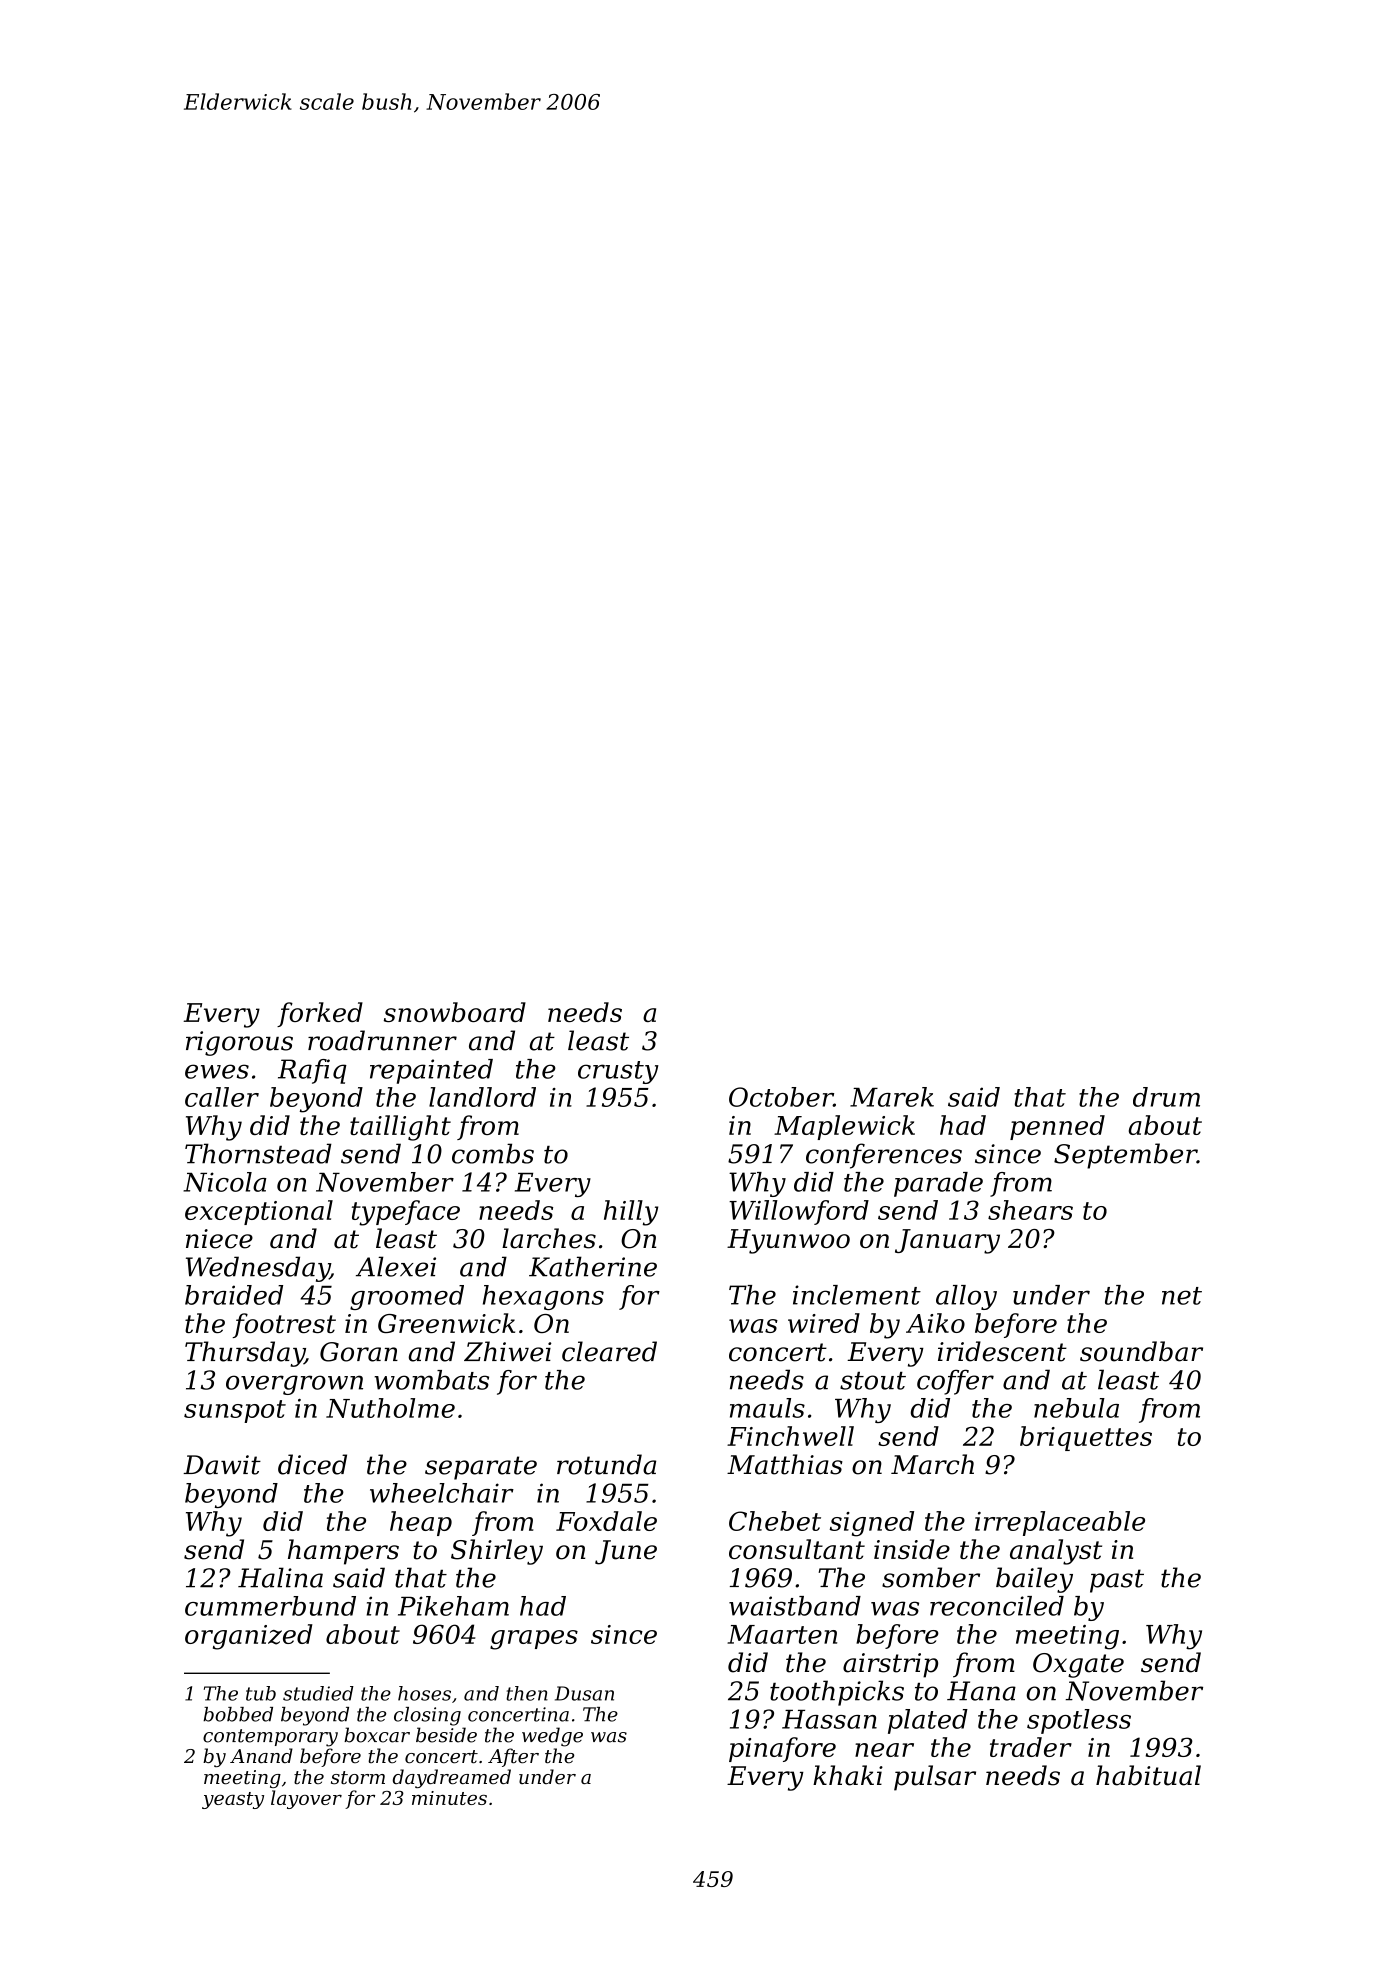 Image resolution: width=1386 pixels, height=1969 pixels. Describe the element at coordinates (259, 1212) in the screenshot. I see `exceptional` at that location.
